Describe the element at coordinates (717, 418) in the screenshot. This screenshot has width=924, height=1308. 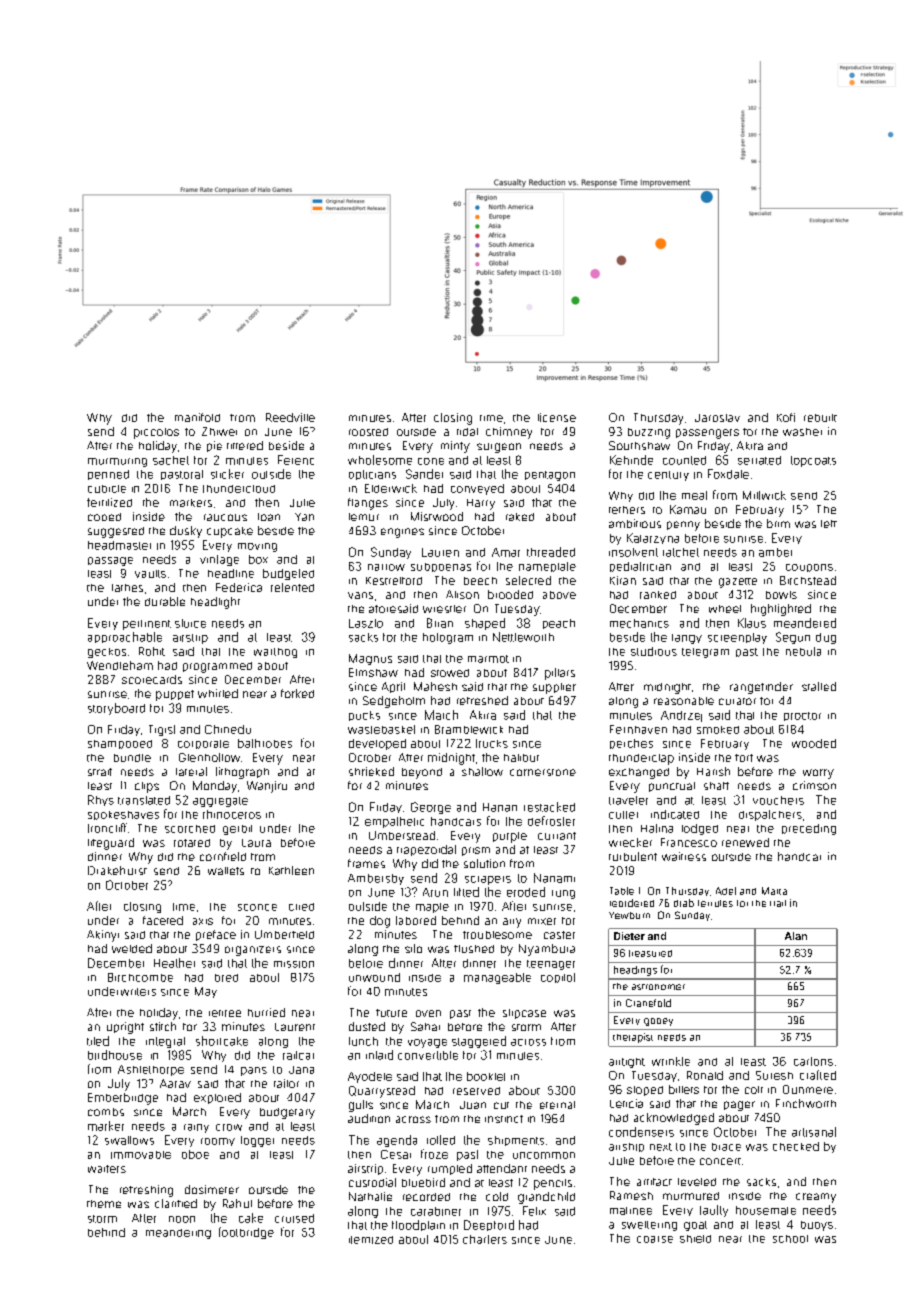
I see `Jaroslav` at that location.
